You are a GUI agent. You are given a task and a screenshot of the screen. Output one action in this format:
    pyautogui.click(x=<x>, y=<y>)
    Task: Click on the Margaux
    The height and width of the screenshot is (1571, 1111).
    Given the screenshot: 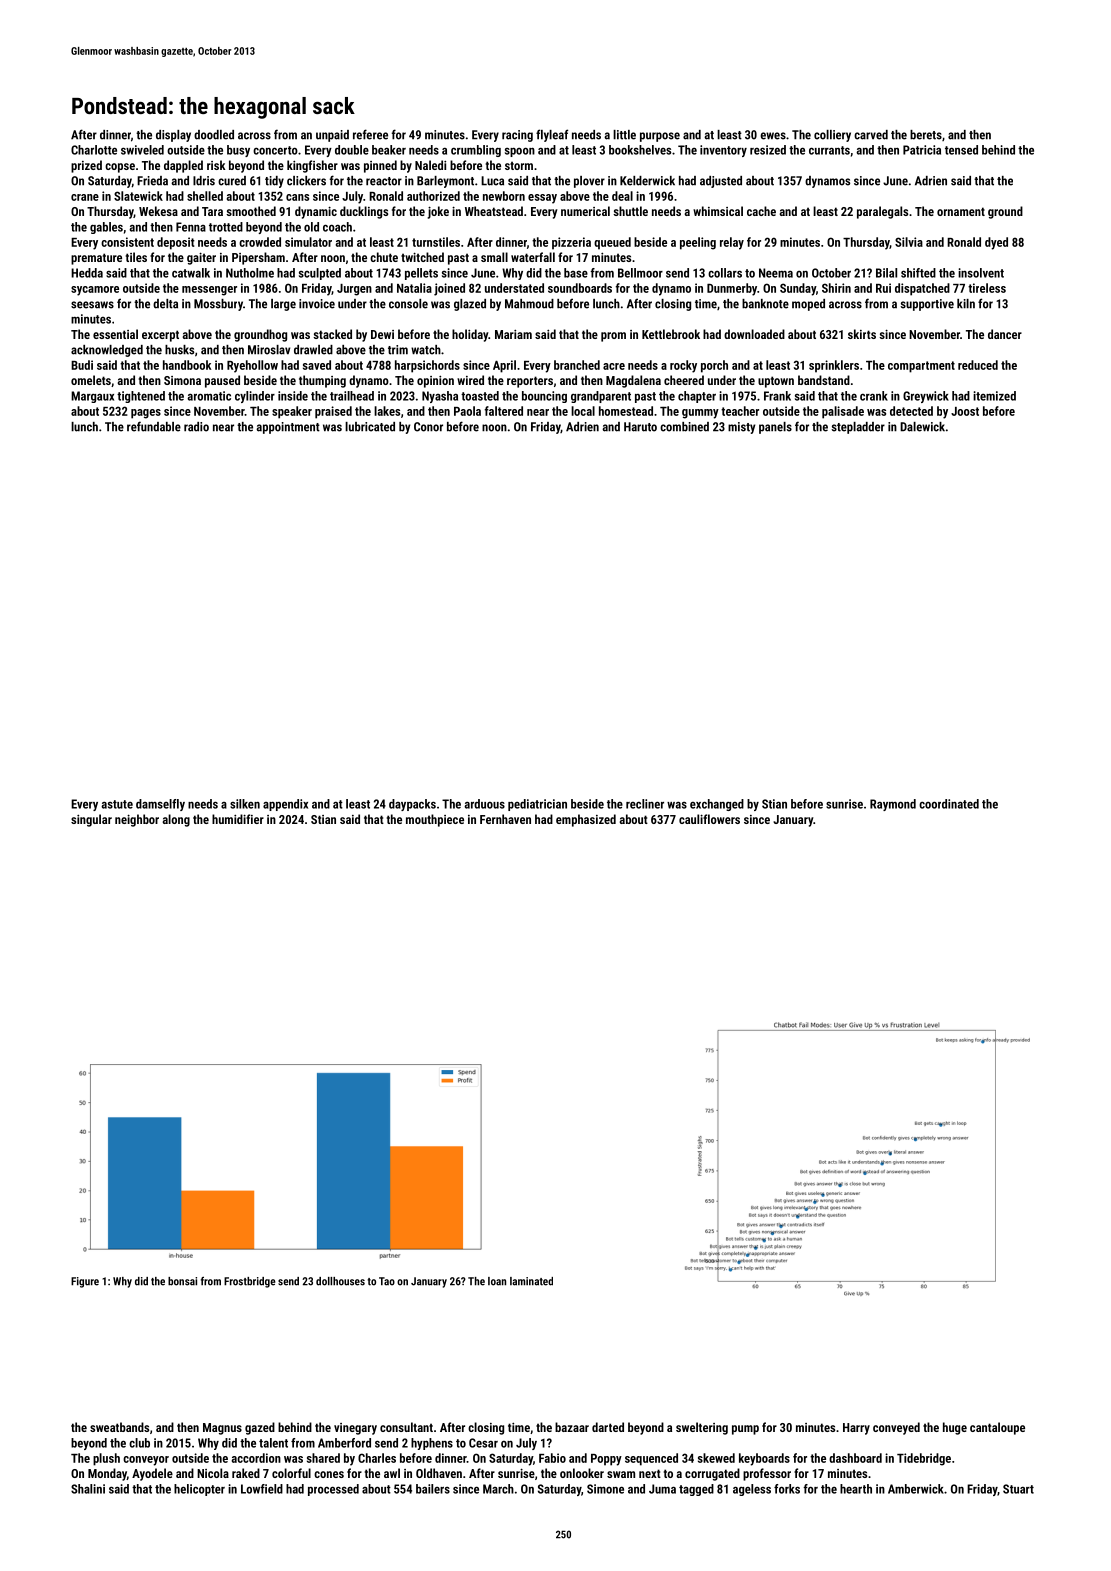 What is the action you would take?
    pyautogui.click(x=92, y=397)
